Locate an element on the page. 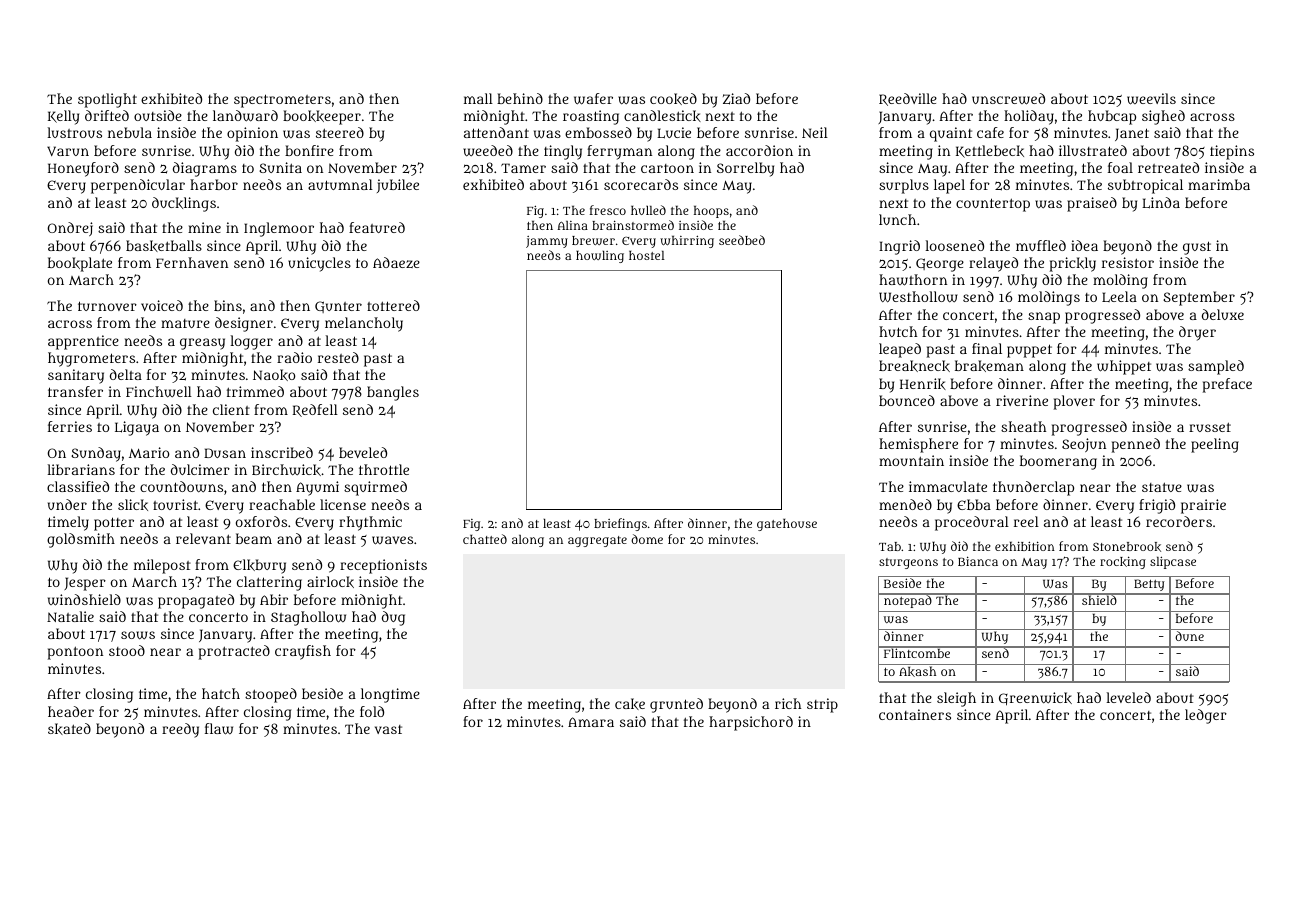  preface is located at coordinates (1227, 385).
